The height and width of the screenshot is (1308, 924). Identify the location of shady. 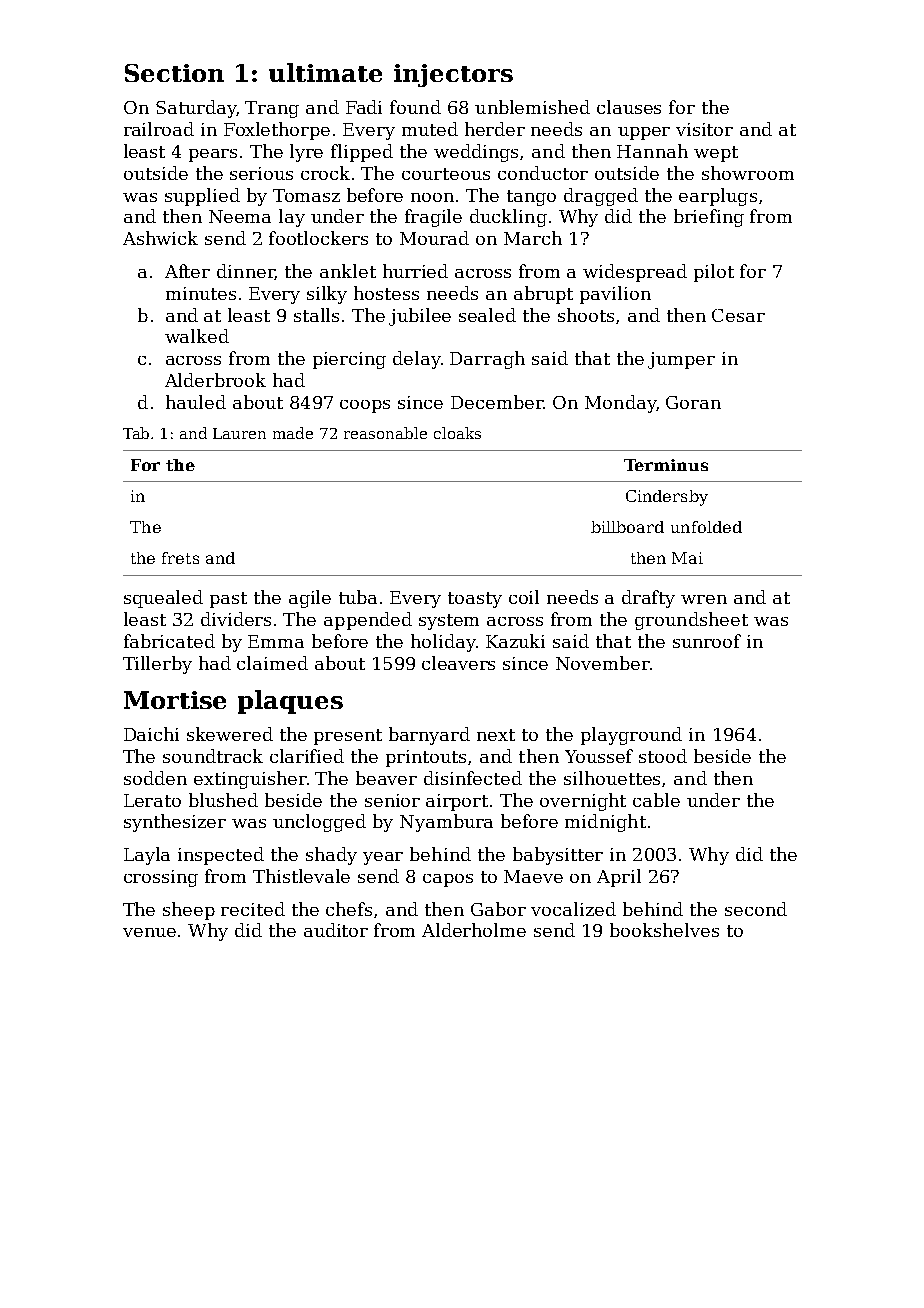
(331, 856).
